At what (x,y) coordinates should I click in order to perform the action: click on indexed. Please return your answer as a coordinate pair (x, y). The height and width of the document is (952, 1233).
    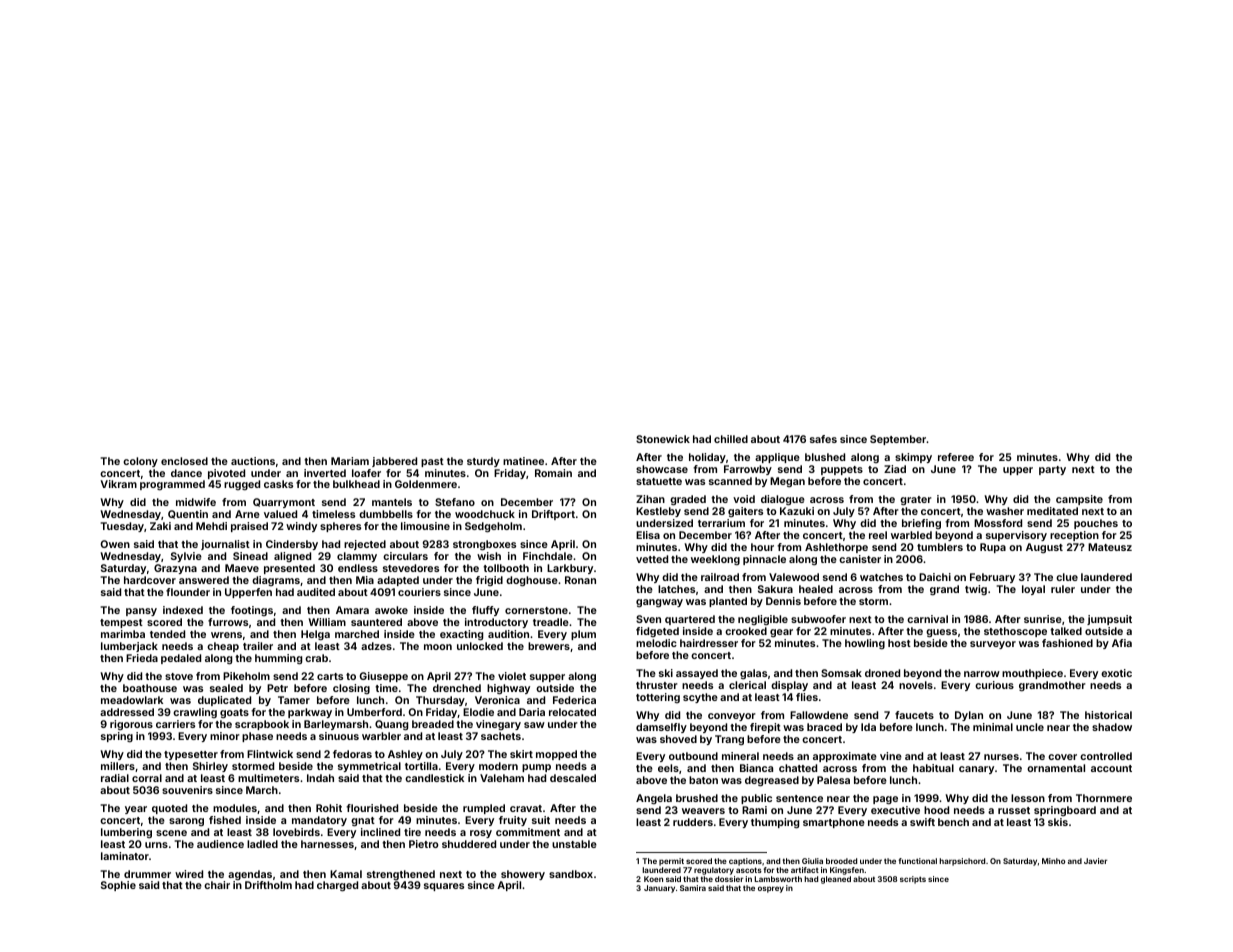
    Looking at the image, I should click on (183, 610).
